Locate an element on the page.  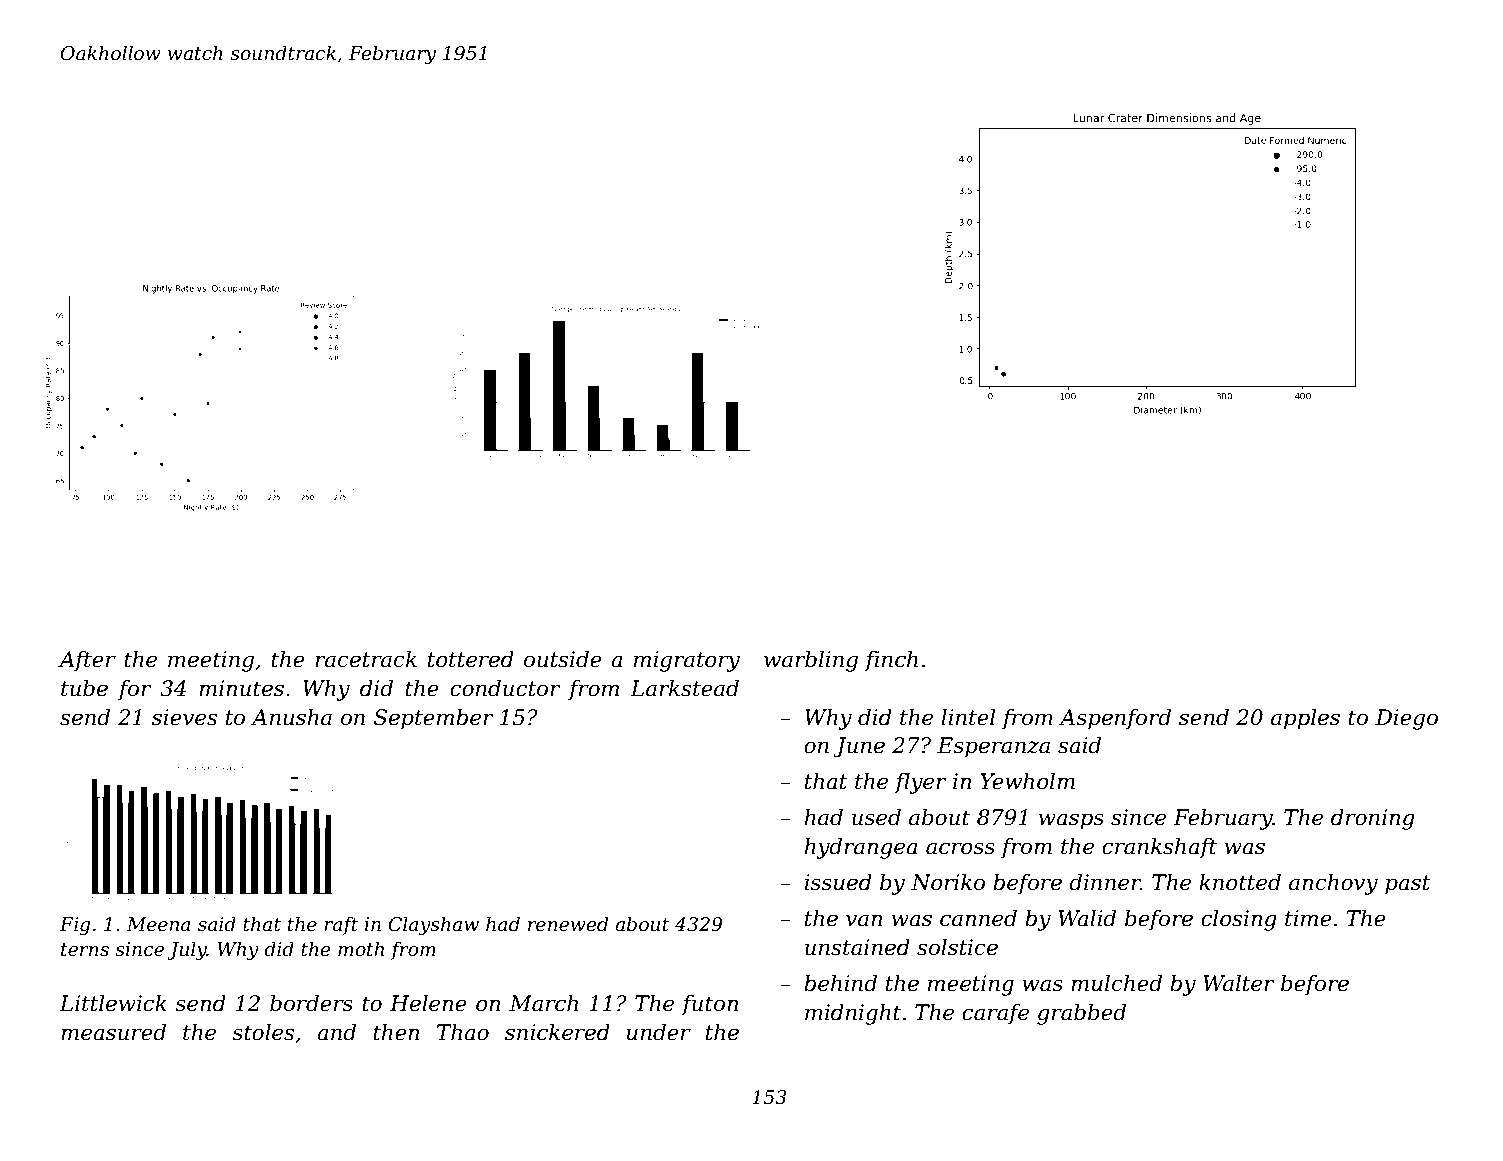
Clayshaw is located at coordinates (434, 925).
